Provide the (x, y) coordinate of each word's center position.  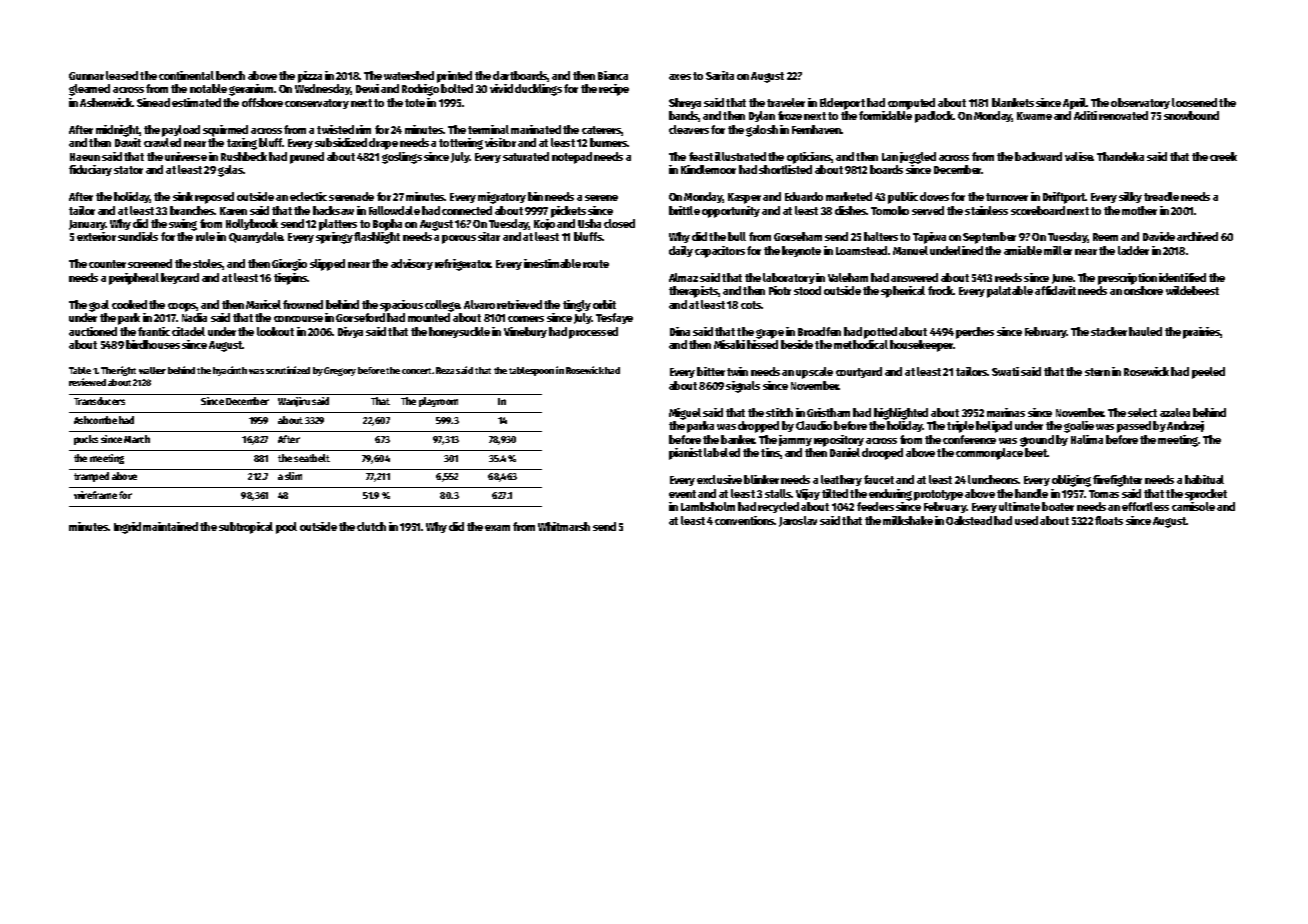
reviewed (87, 382)
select (1142, 412)
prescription (1127, 279)
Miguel (685, 414)
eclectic (308, 196)
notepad (572, 158)
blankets (1013, 102)
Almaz (683, 277)
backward (1038, 156)
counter (107, 264)
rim (363, 129)
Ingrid (127, 528)
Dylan (762, 116)
